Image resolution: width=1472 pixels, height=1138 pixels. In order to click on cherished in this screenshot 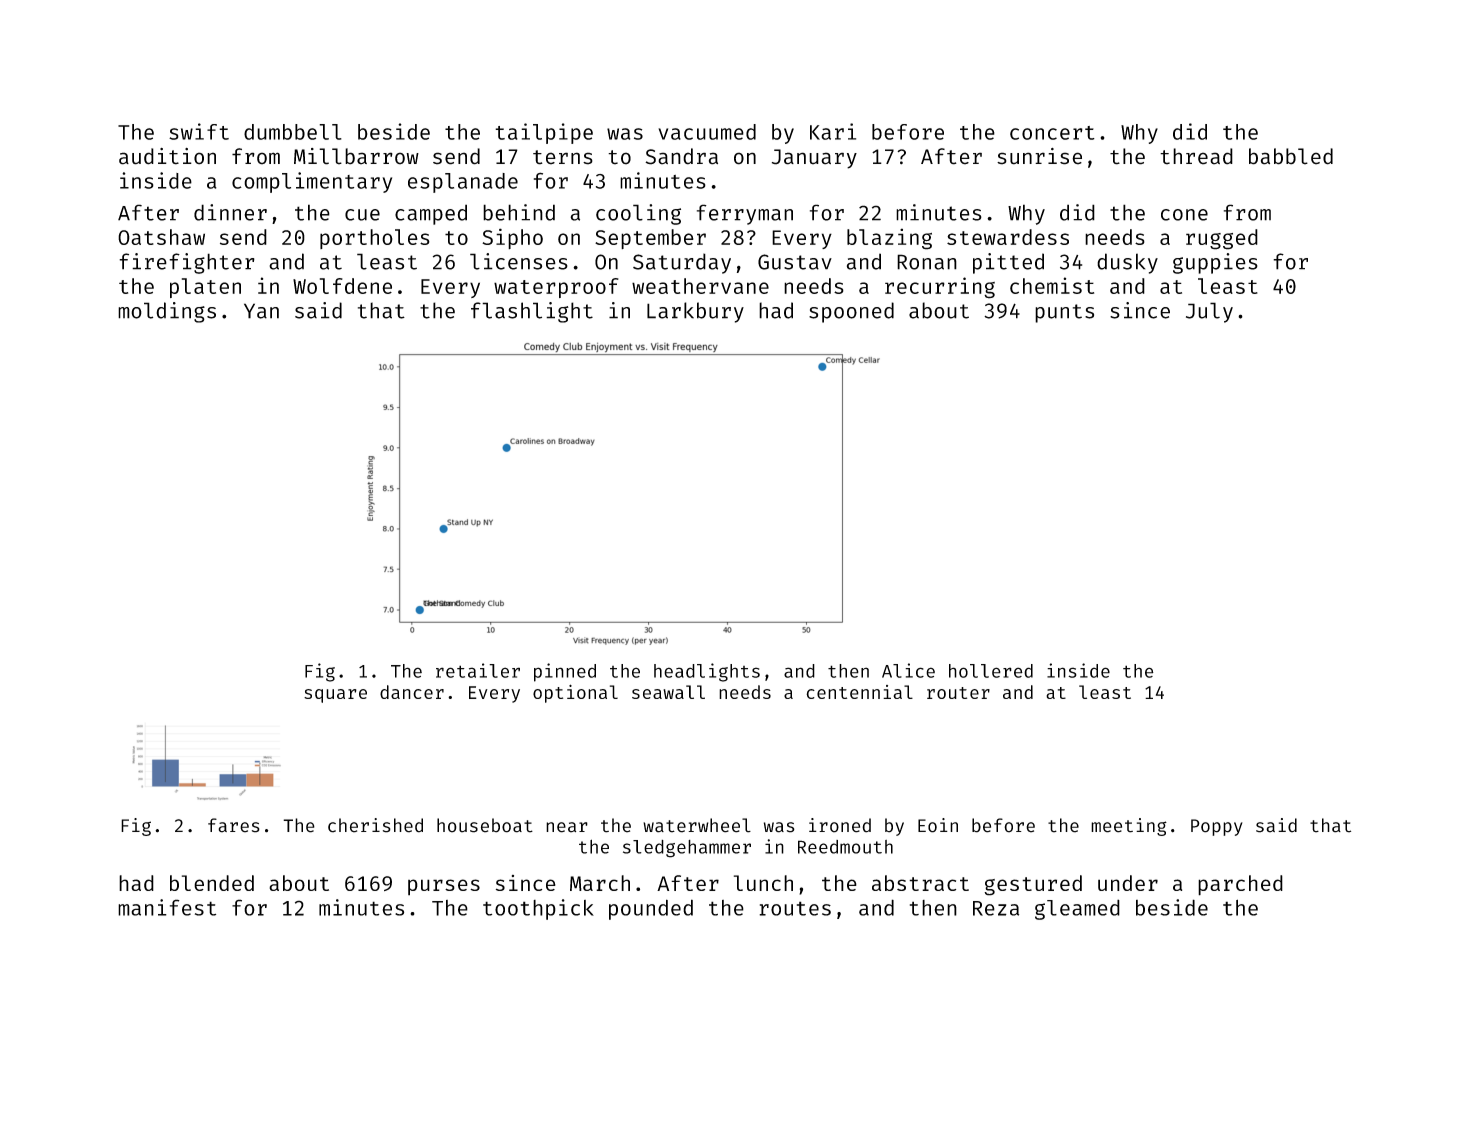, I will do `click(375, 825)`.
